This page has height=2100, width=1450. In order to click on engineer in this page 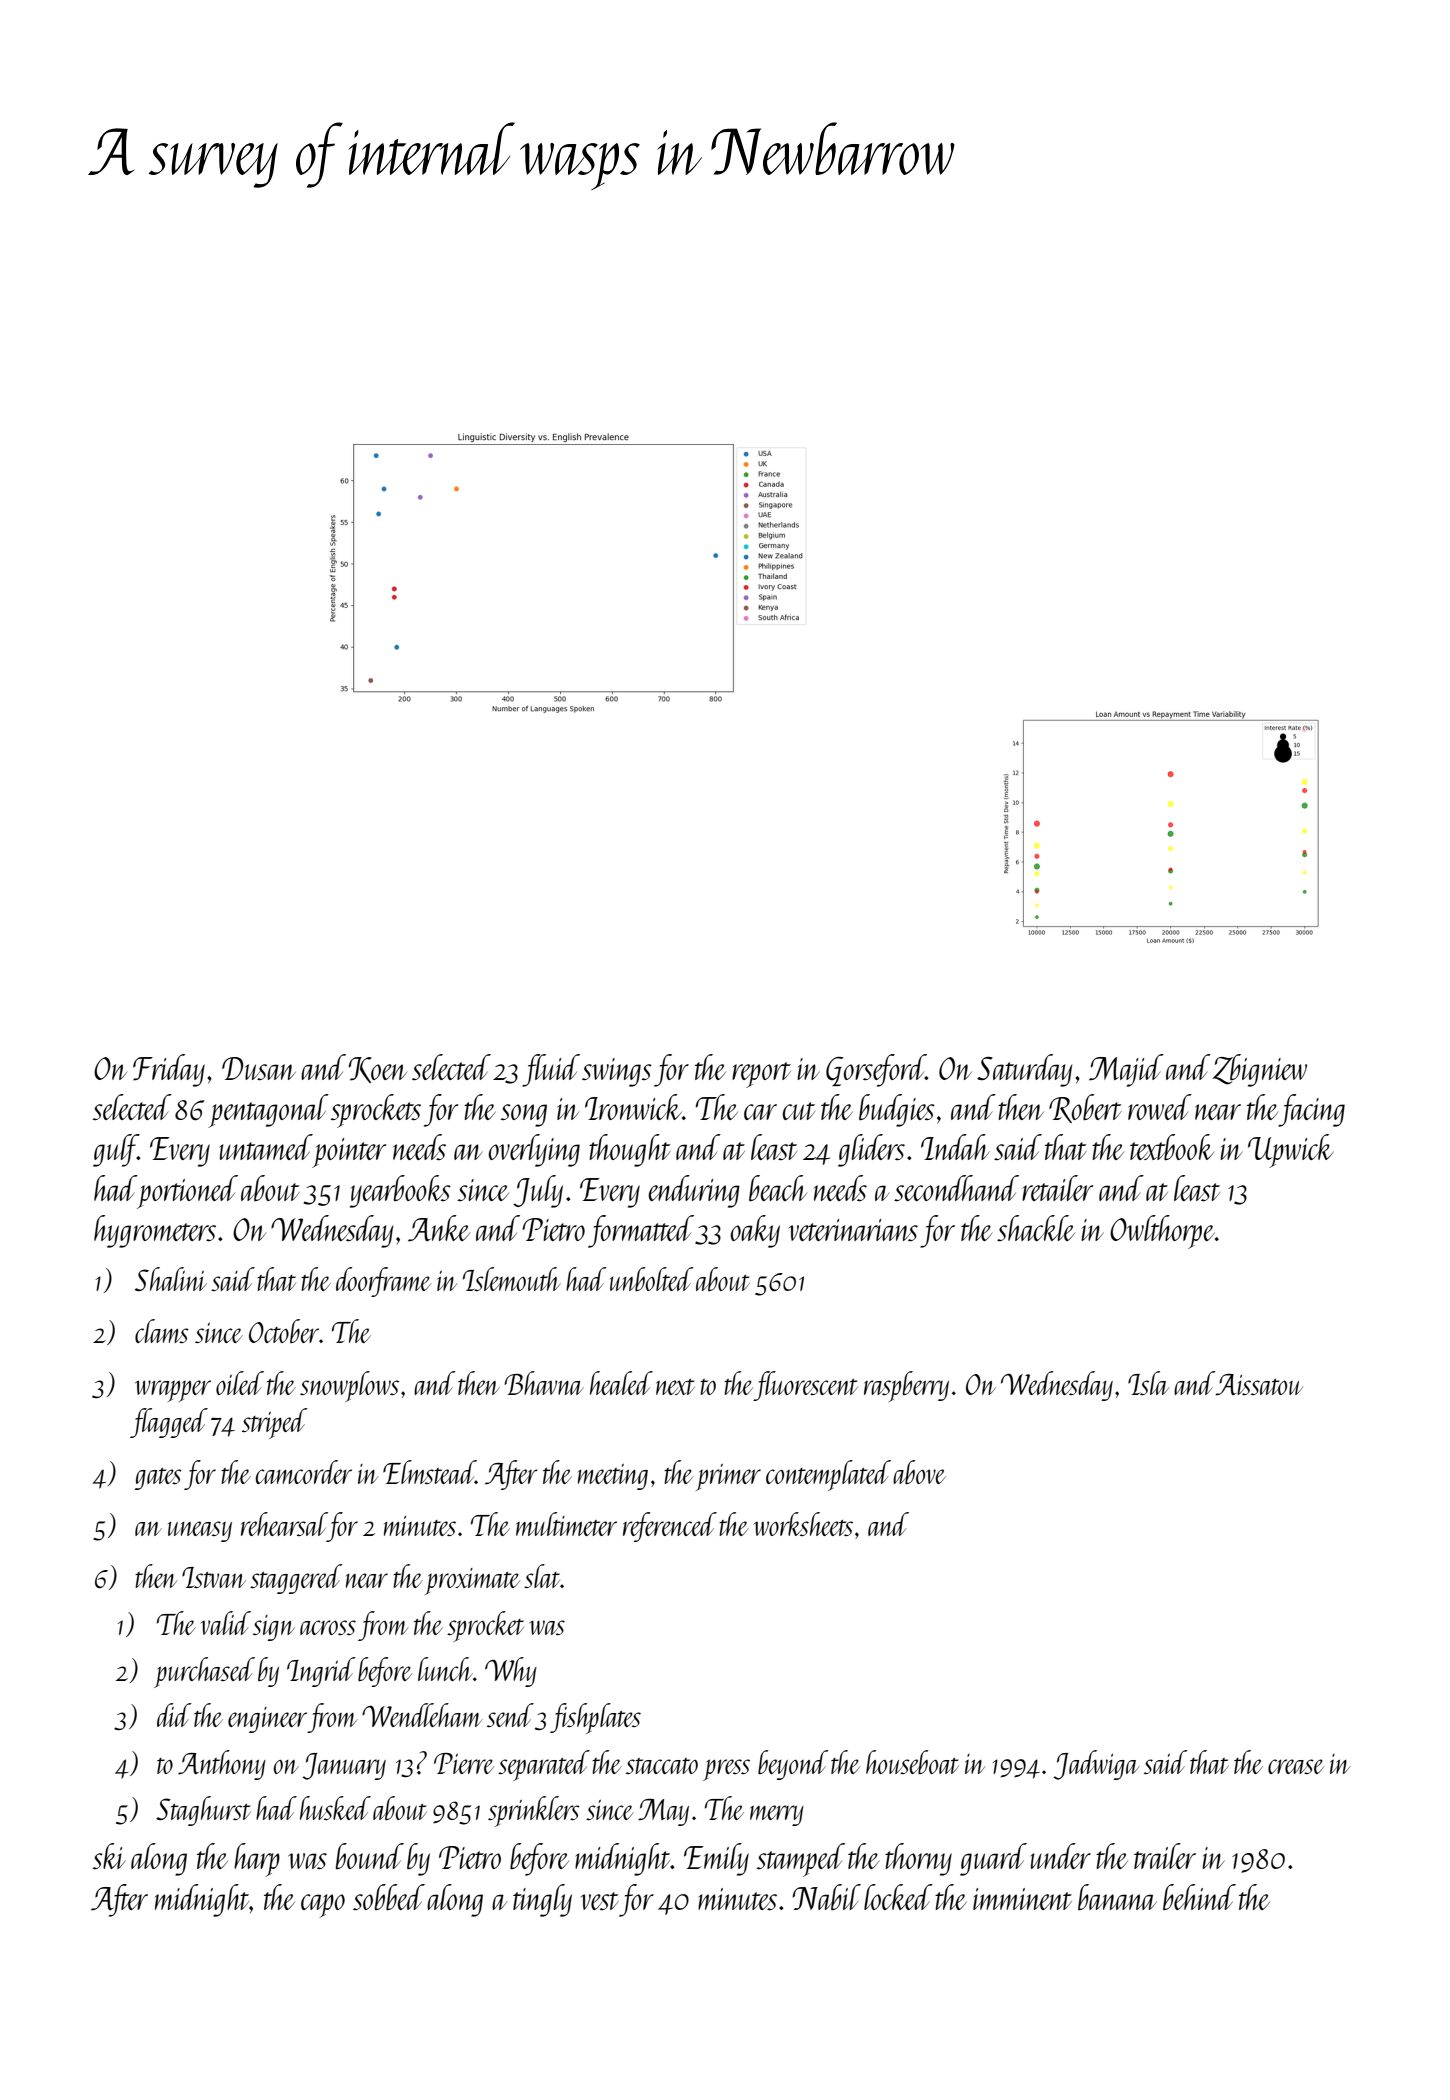, I will do `click(267, 1720)`.
